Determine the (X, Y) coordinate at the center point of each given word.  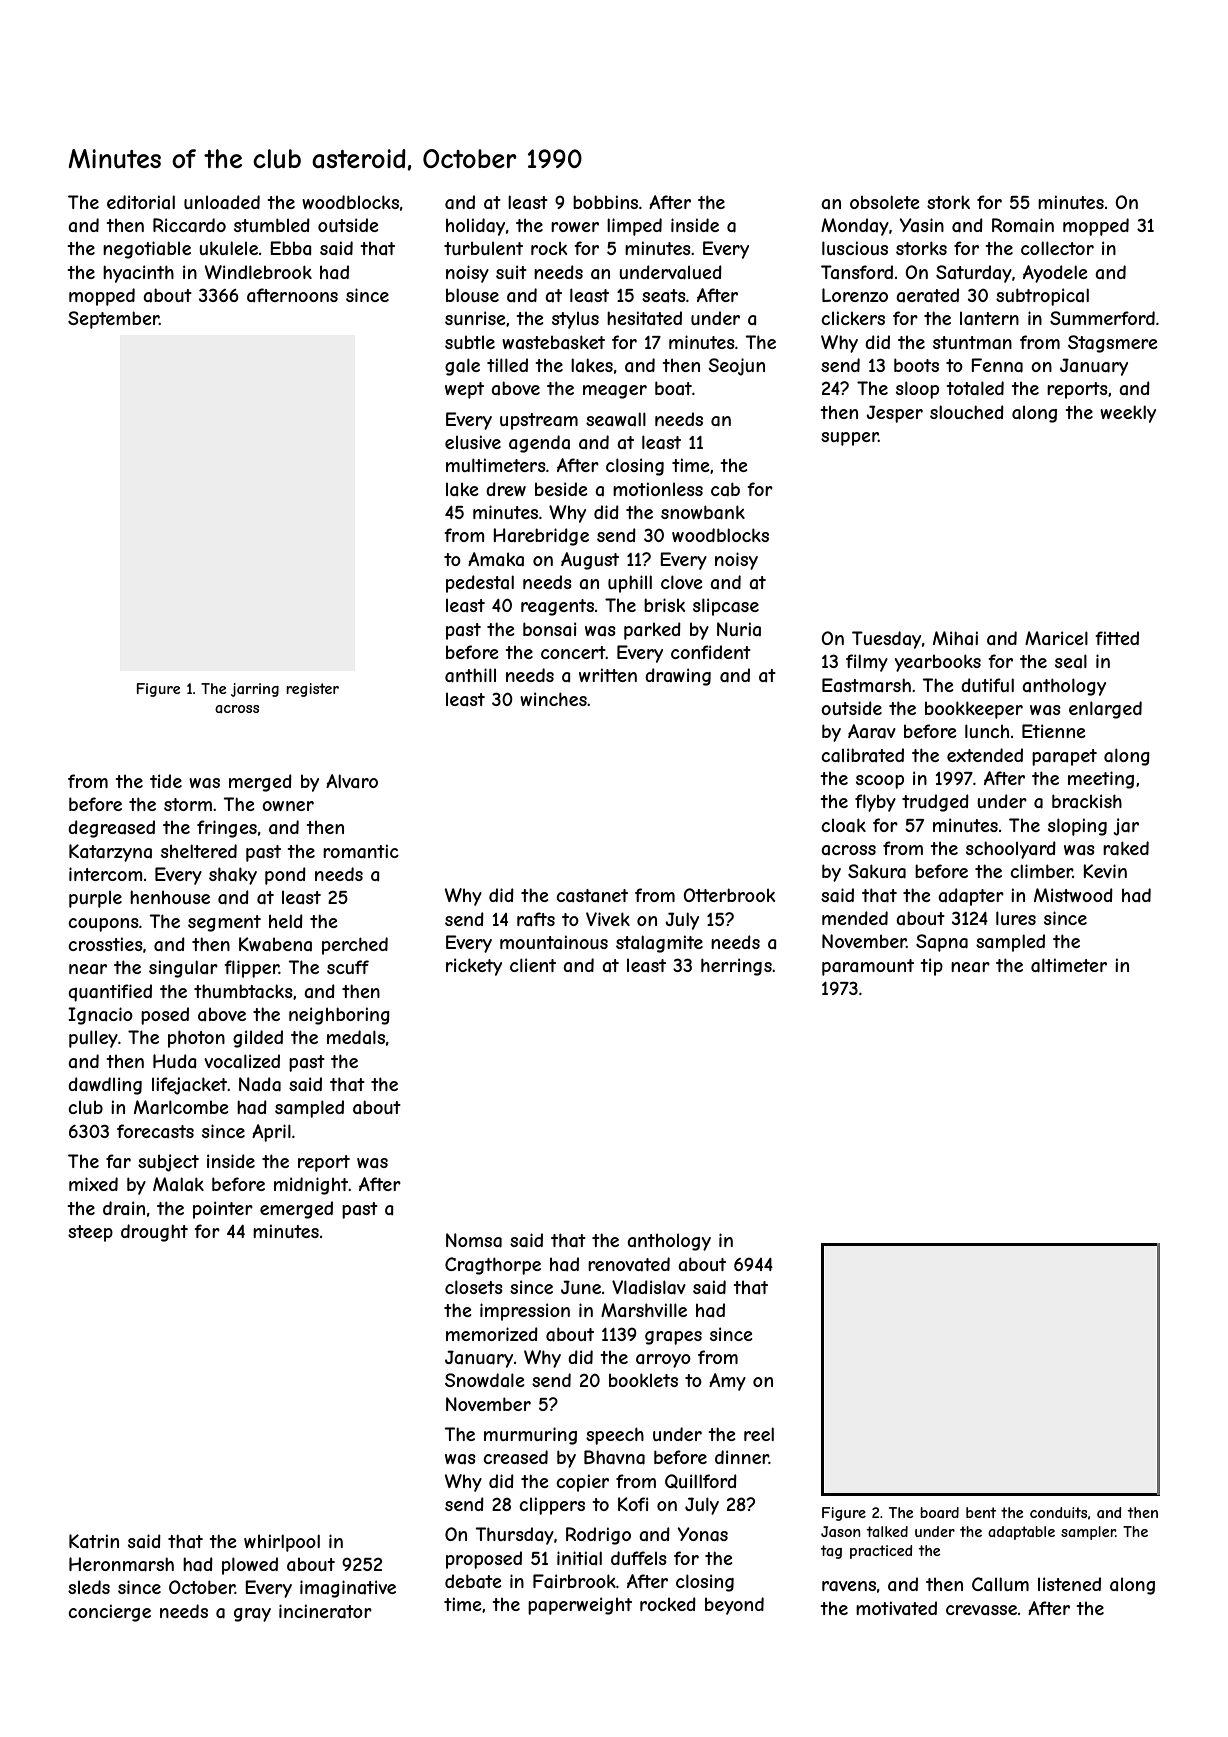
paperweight (580, 1606)
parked (652, 631)
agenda (539, 444)
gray (252, 1615)
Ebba (290, 248)
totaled (975, 388)
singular (183, 969)
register (312, 690)
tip (931, 967)
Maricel (1056, 638)
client (533, 965)
